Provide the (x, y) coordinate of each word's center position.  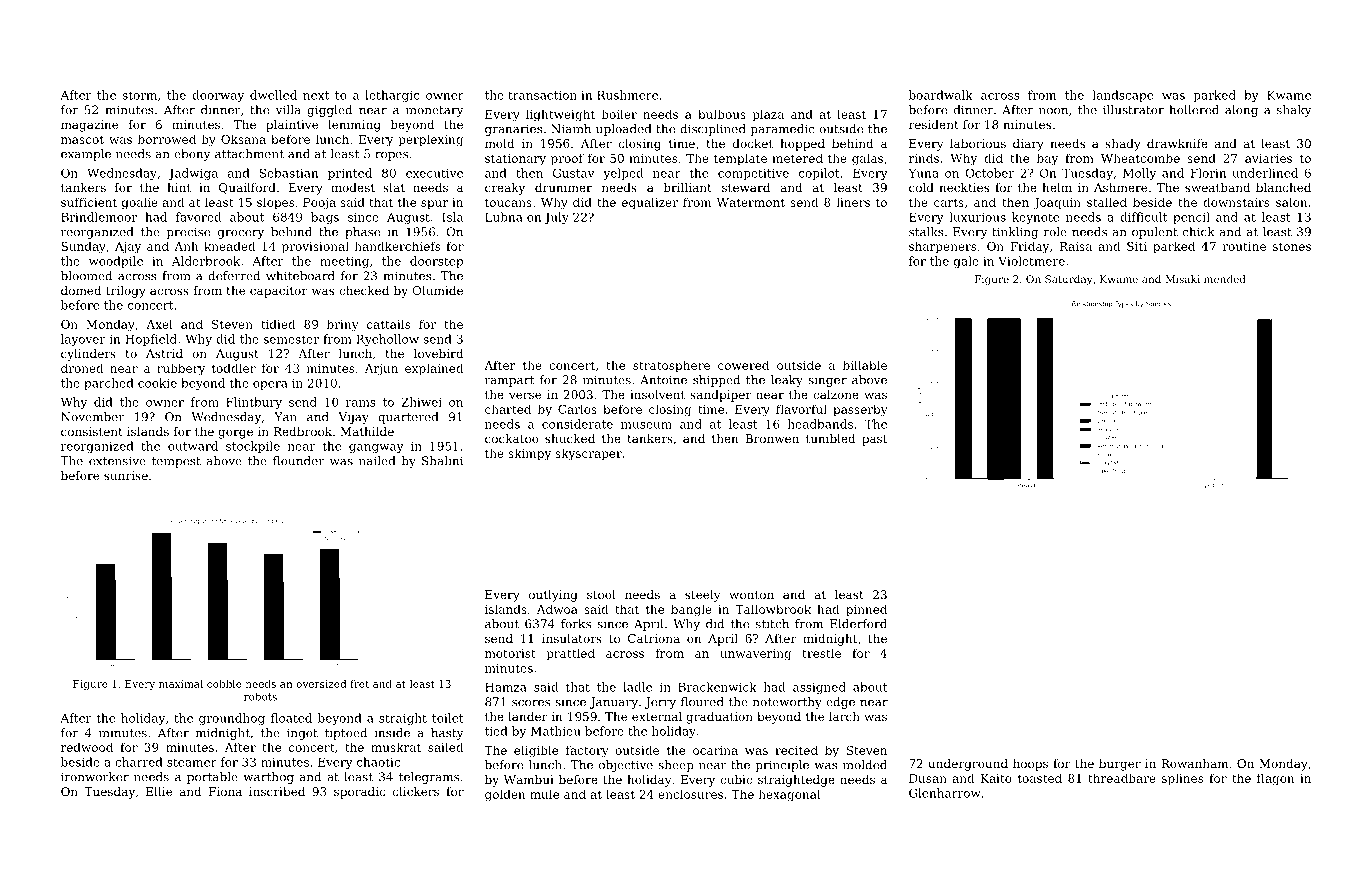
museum (646, 425)
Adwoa (557, 609)
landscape (1122, 96)
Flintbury (254, 403)
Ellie (159, 791)
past (874, 440)
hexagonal (790, 795)
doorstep (436, 262)
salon (1292, 202)
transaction (542, 95)
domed (81, 290)
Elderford (858, 624)
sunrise (126, 475)
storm (139, 95)
